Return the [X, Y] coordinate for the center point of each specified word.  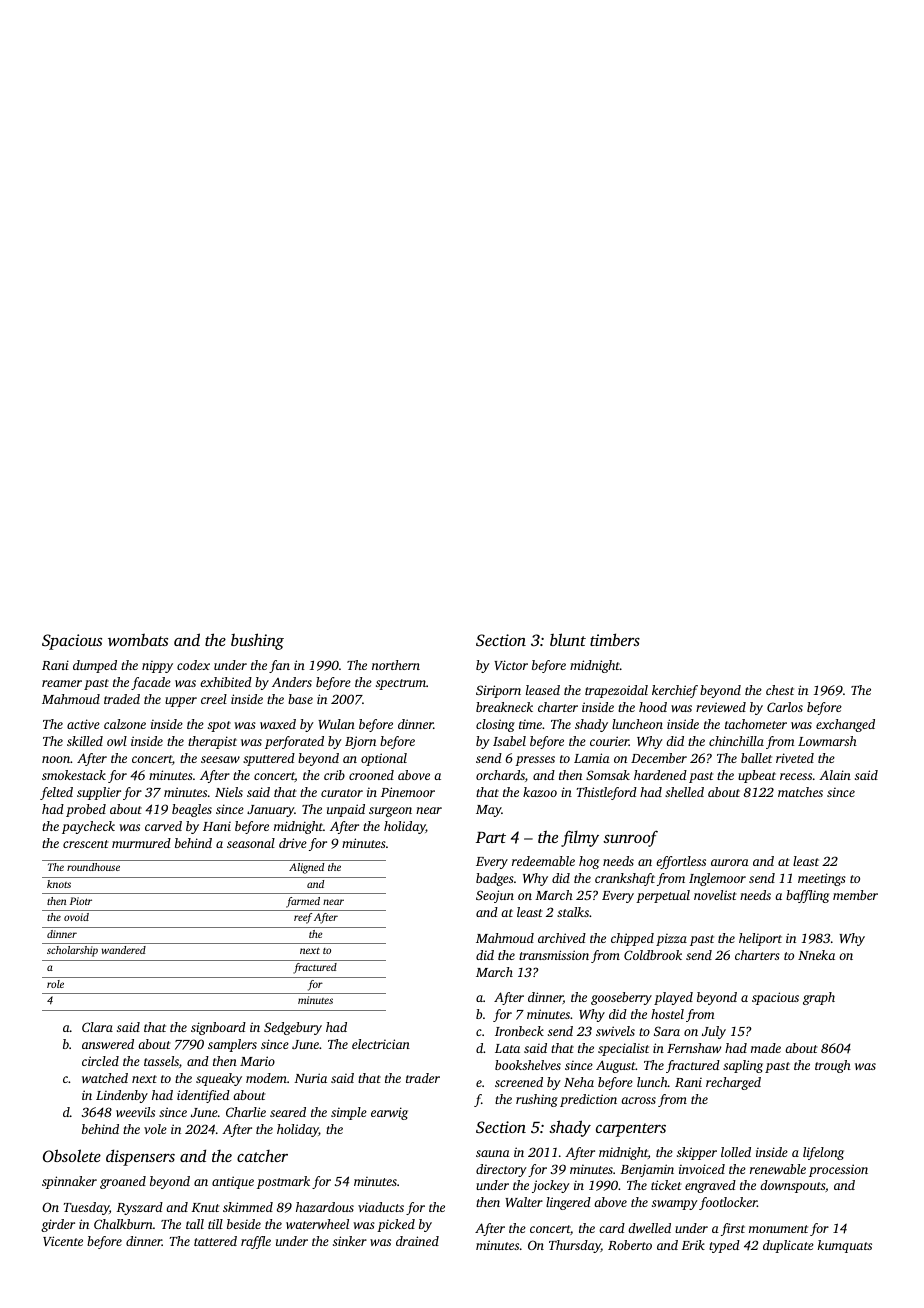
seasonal [251, 843]
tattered [215, 1241]
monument [778, 1229]
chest [780, 690]
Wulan [336, 724]
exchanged [845, 725]
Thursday [575, 1246]
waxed [278, 724]
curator [342, 793]
